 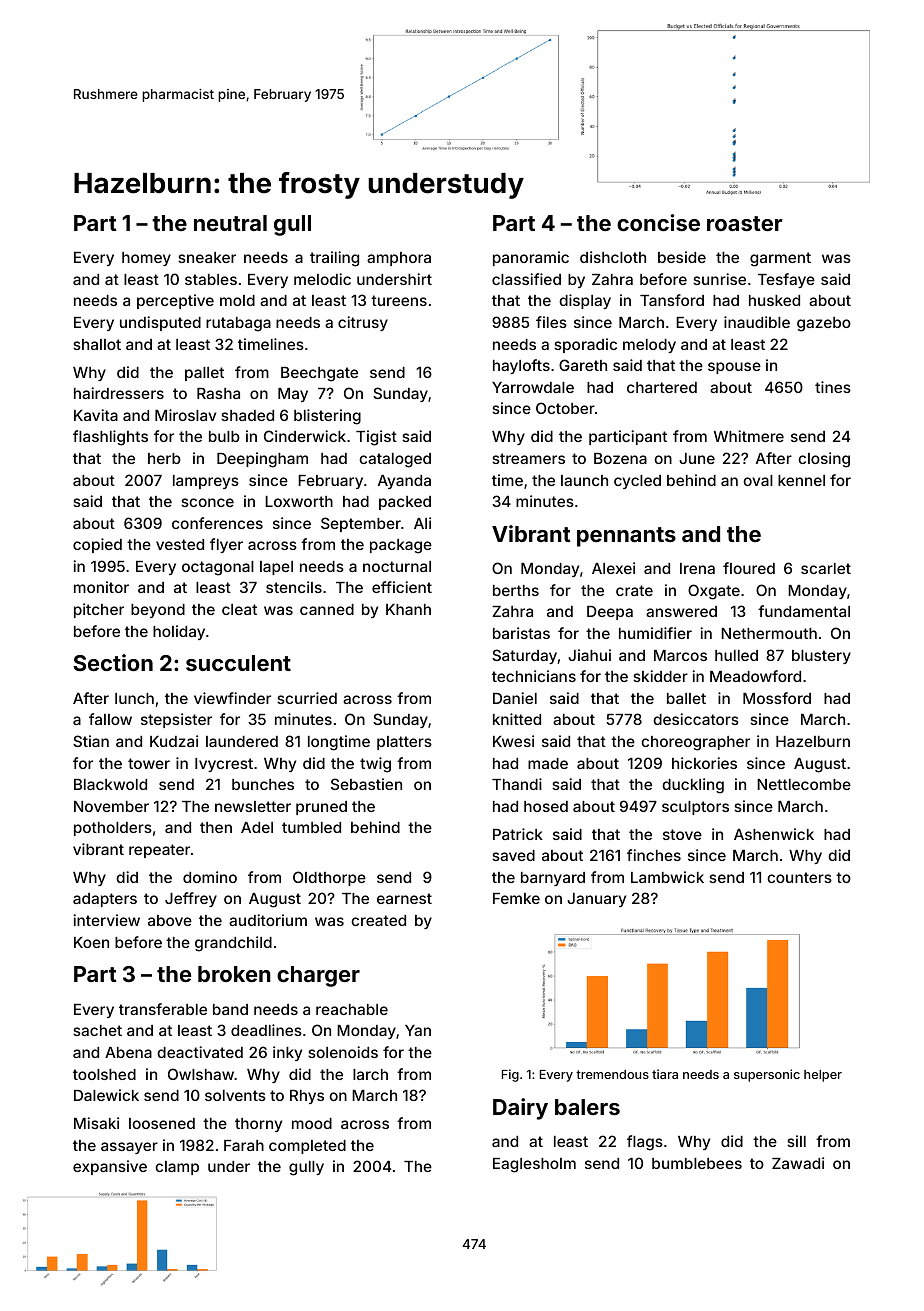 What do you see at coordinates (734, 368) in the document?
I see `spouse` at bounding box center [734, 368].
